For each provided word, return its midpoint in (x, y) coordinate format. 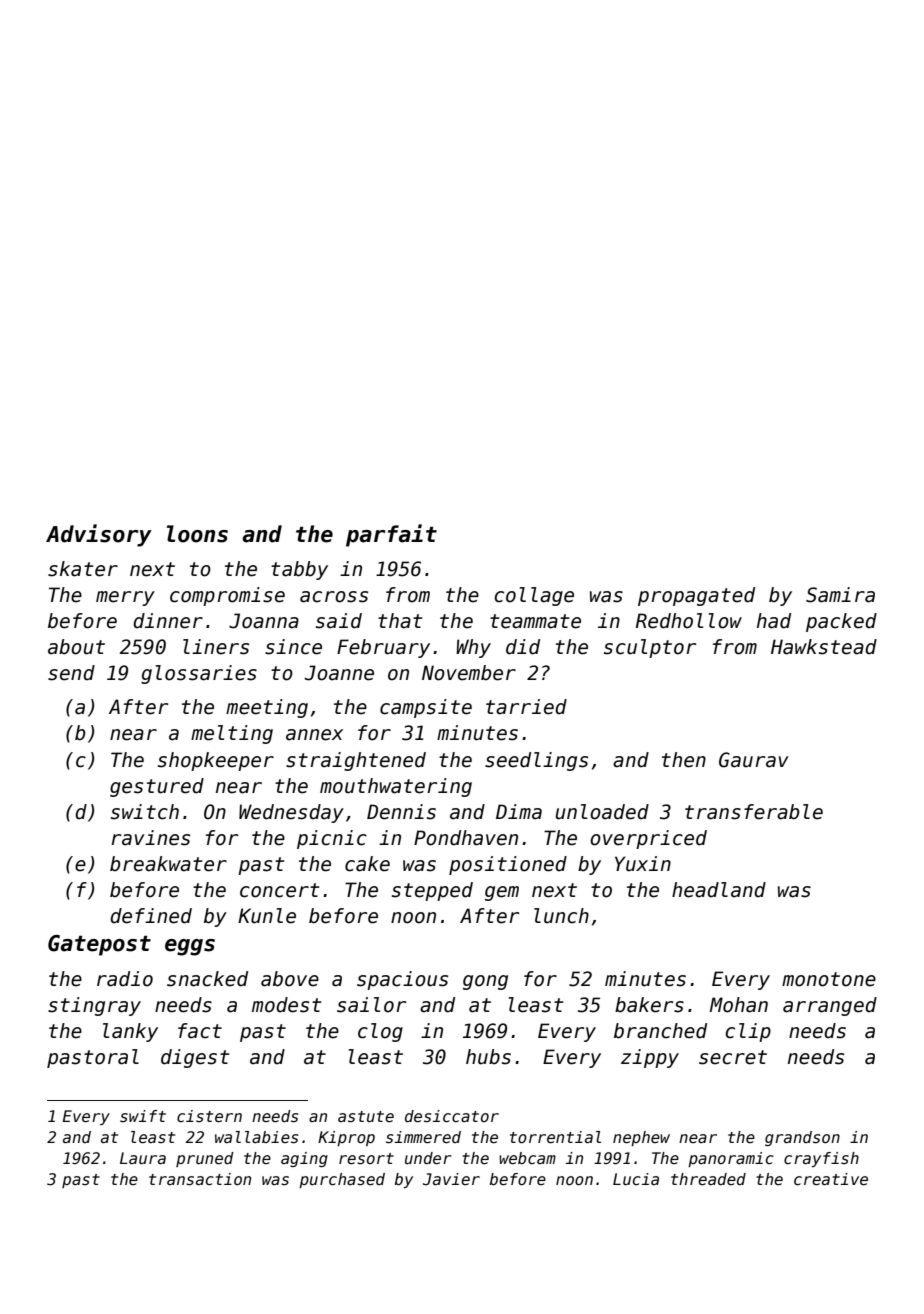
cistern (209, 1116)
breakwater (168, 864)
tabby (299, 570)
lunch (561, 916)
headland (719, 890)
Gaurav (754, 760)
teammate (535, 621)
